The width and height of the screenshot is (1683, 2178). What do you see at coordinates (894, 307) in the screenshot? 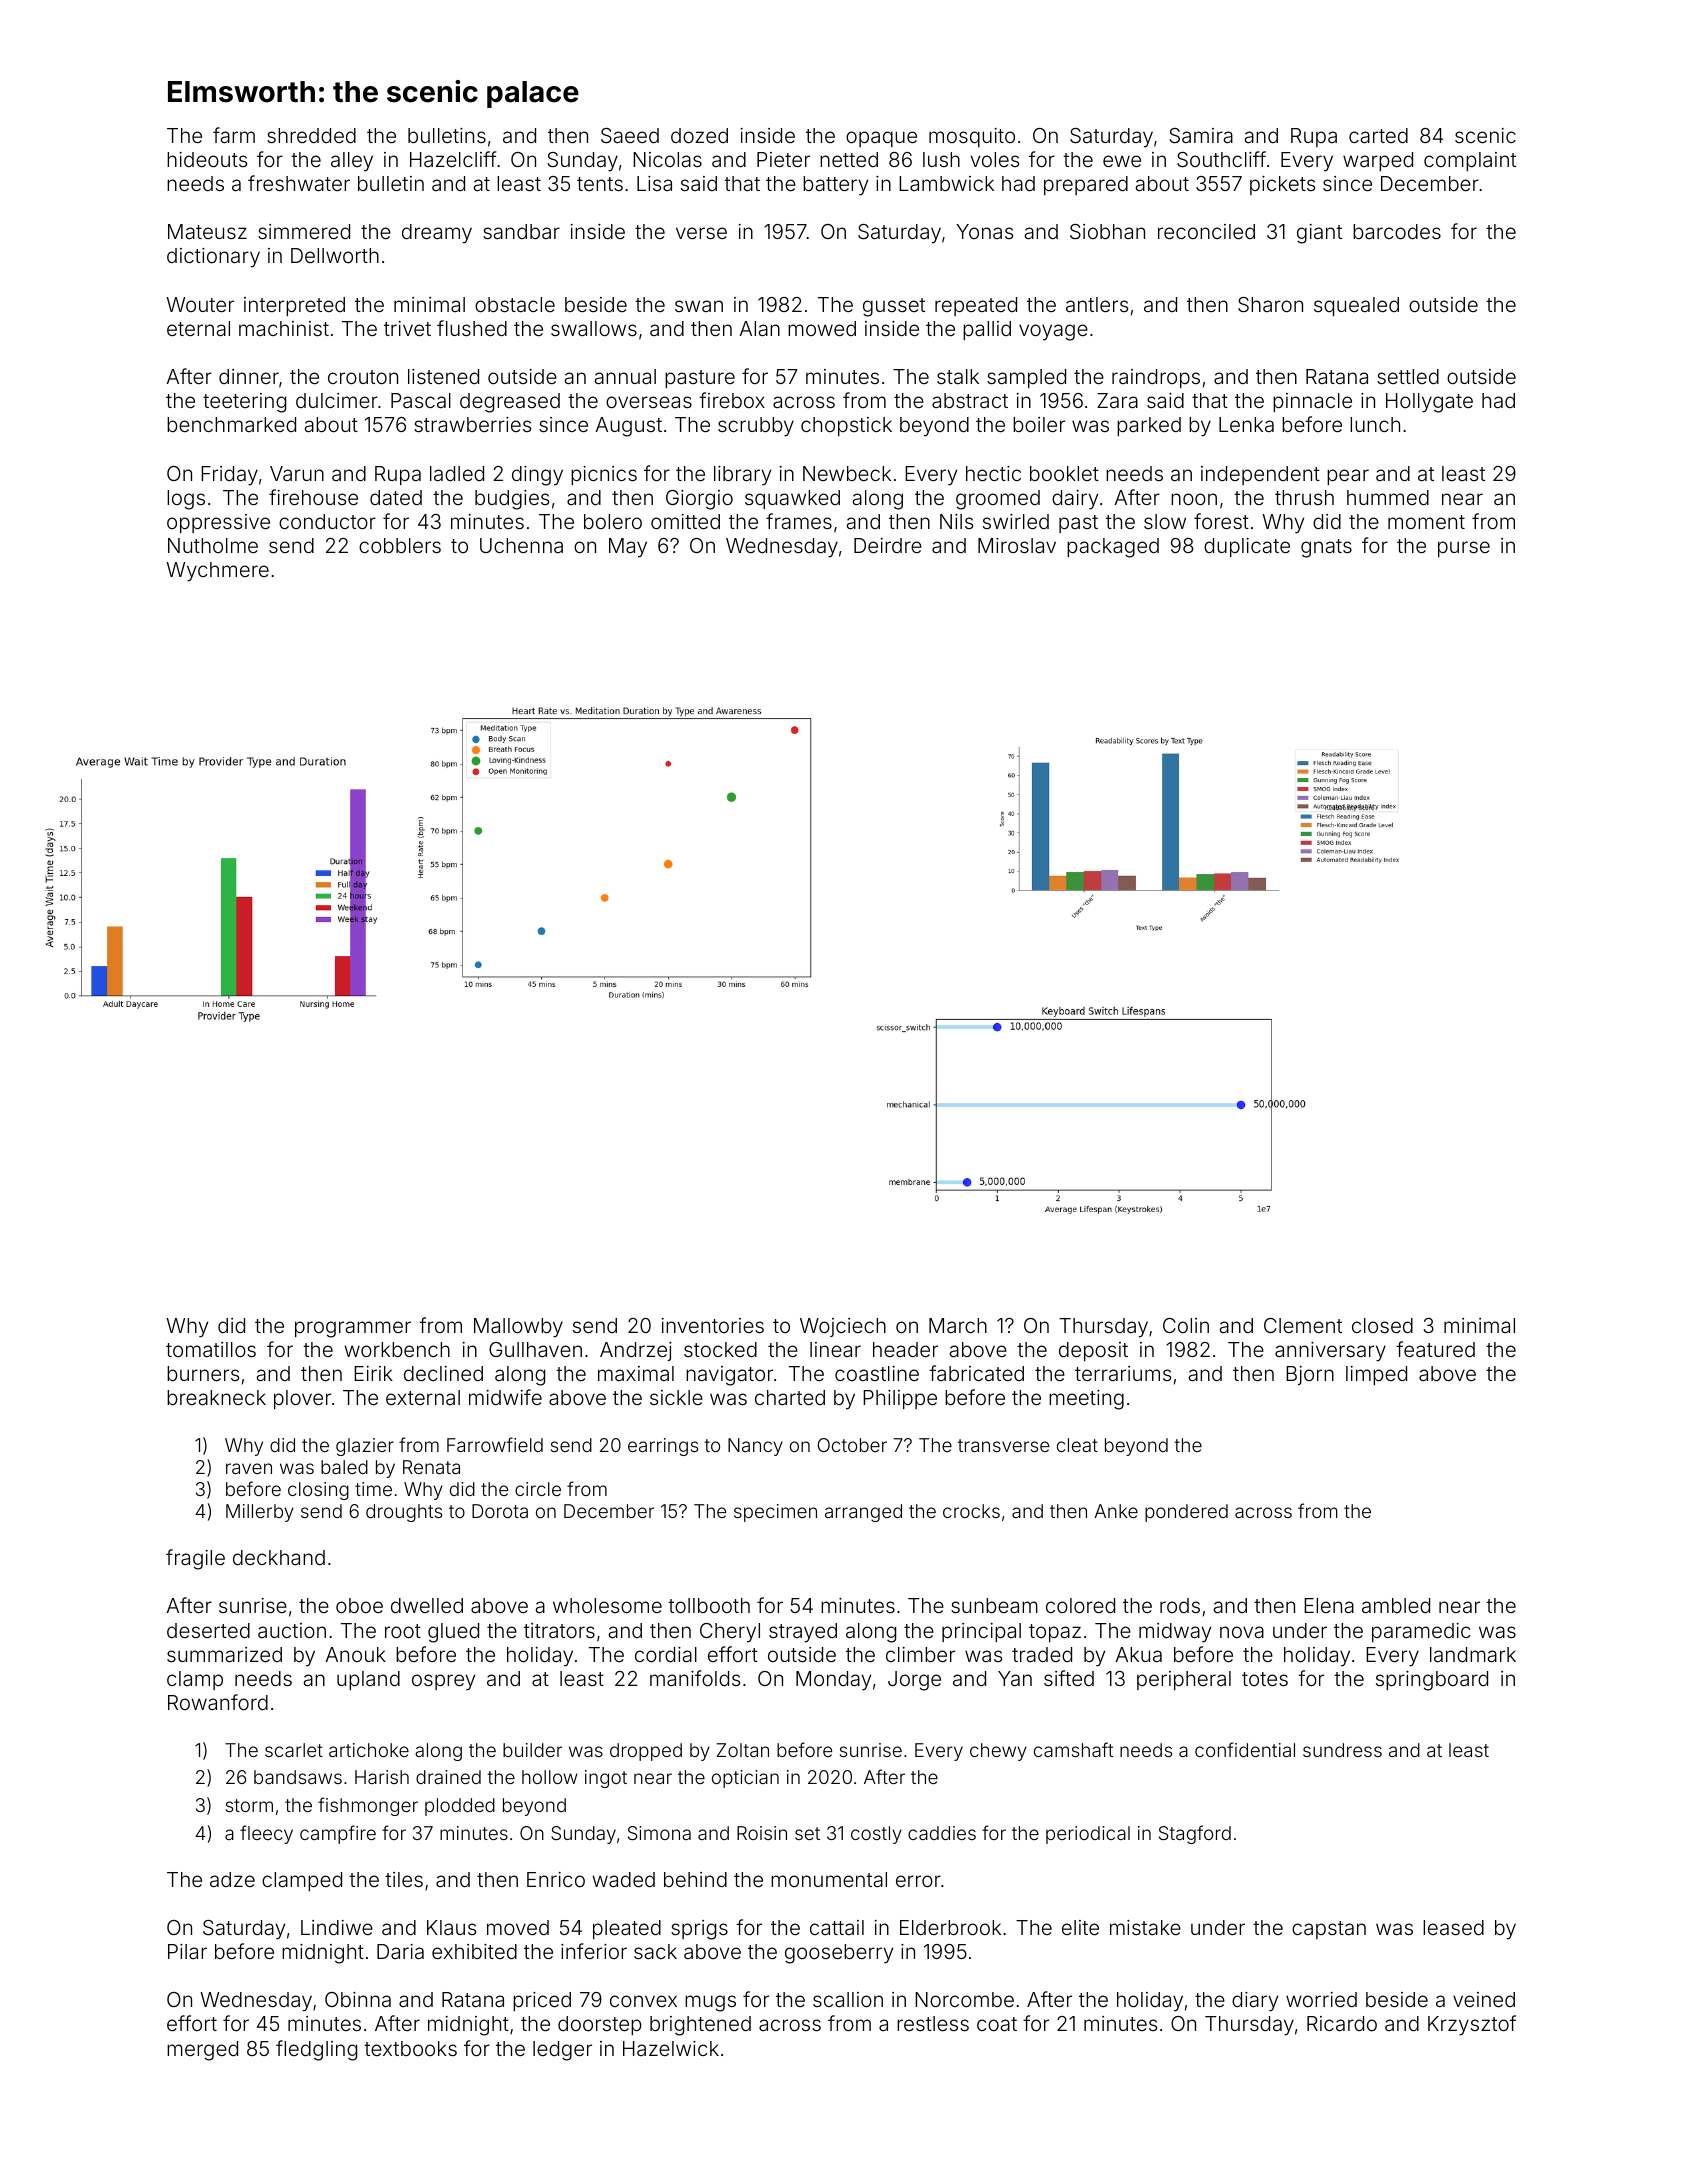
I see `gusset` at bounding box center [894, 307].
